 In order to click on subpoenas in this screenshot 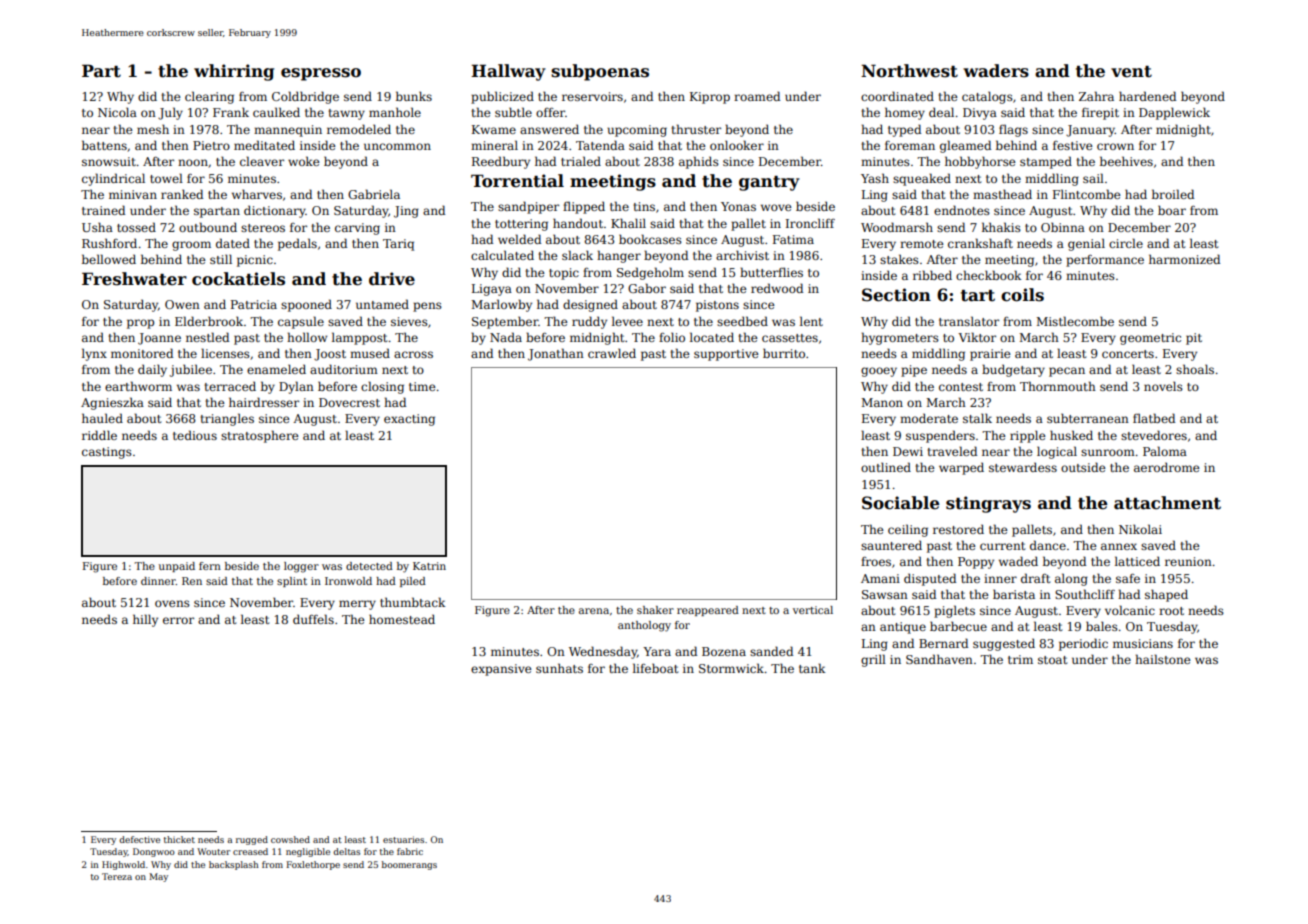, I will do `click(600, 72)`.
